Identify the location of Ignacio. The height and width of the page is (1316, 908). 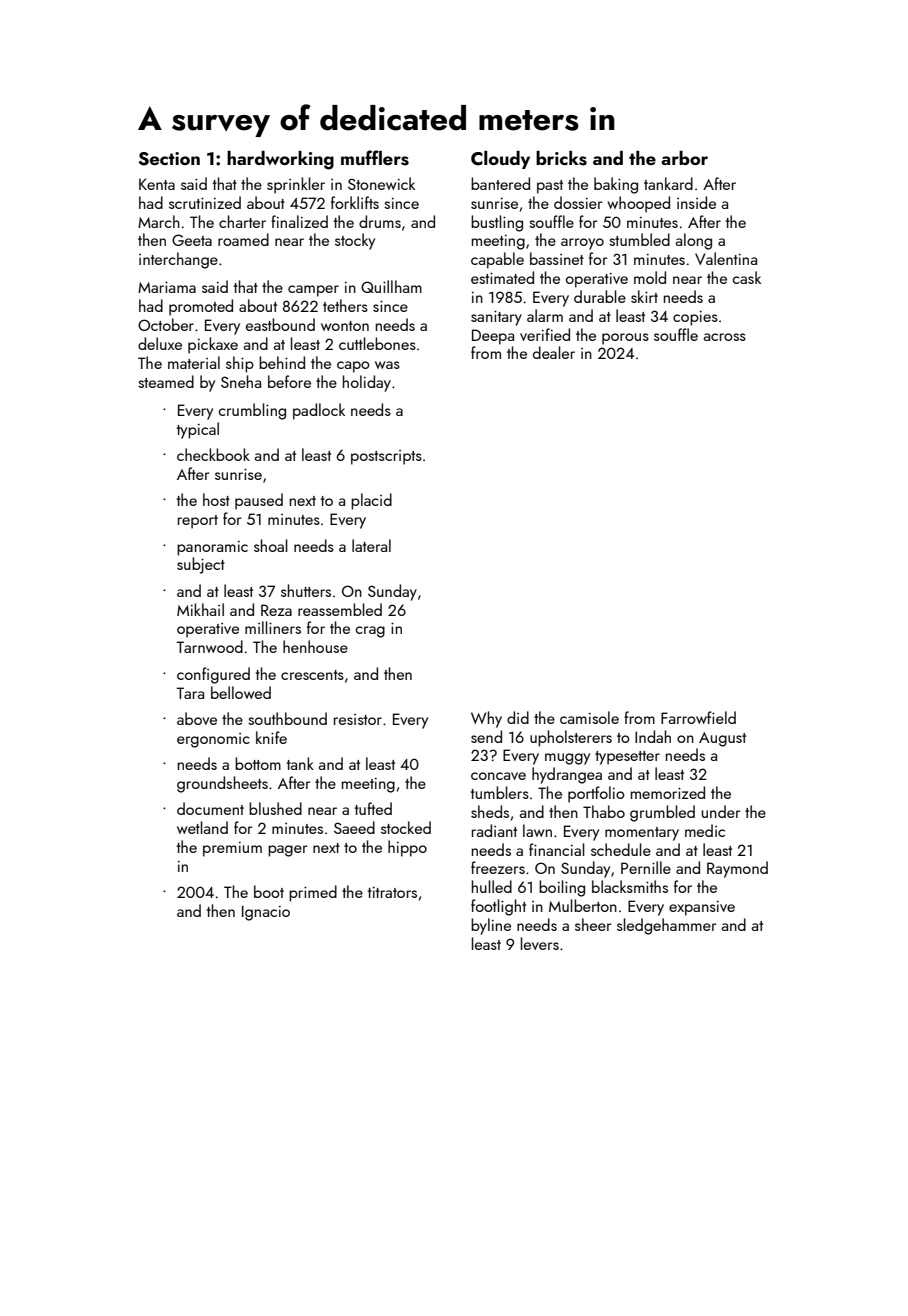
(266, 913).
